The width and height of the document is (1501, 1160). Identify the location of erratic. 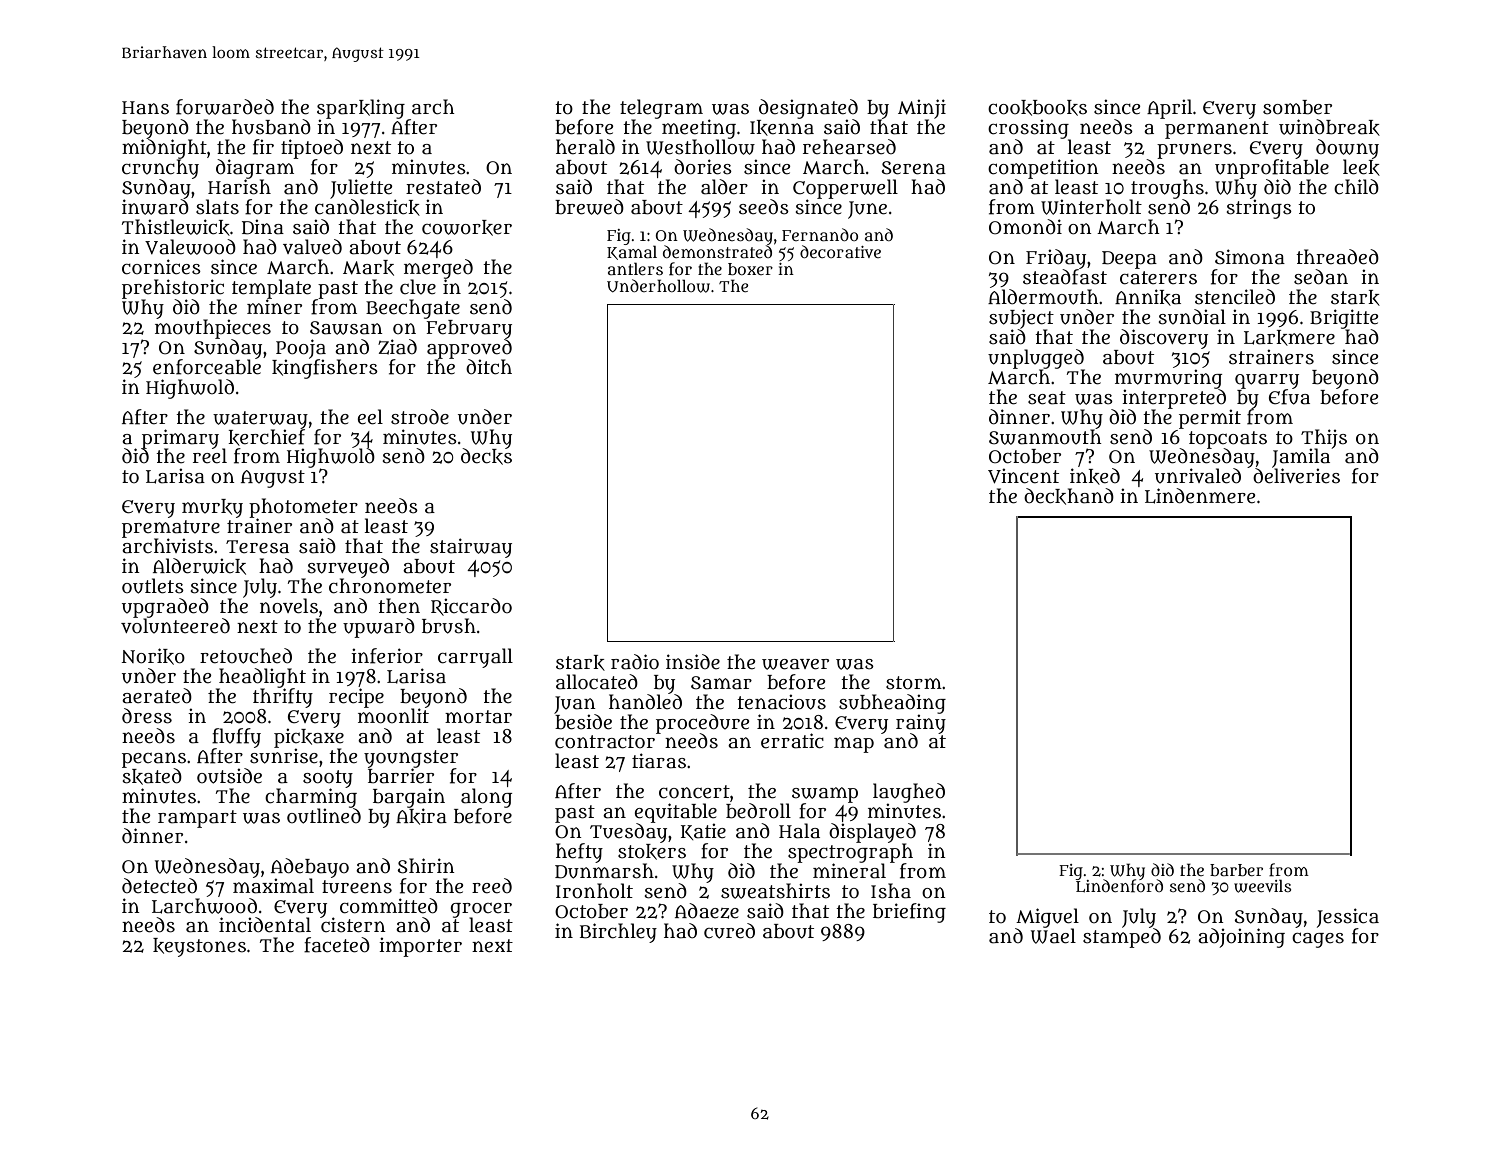
(792, 741).
